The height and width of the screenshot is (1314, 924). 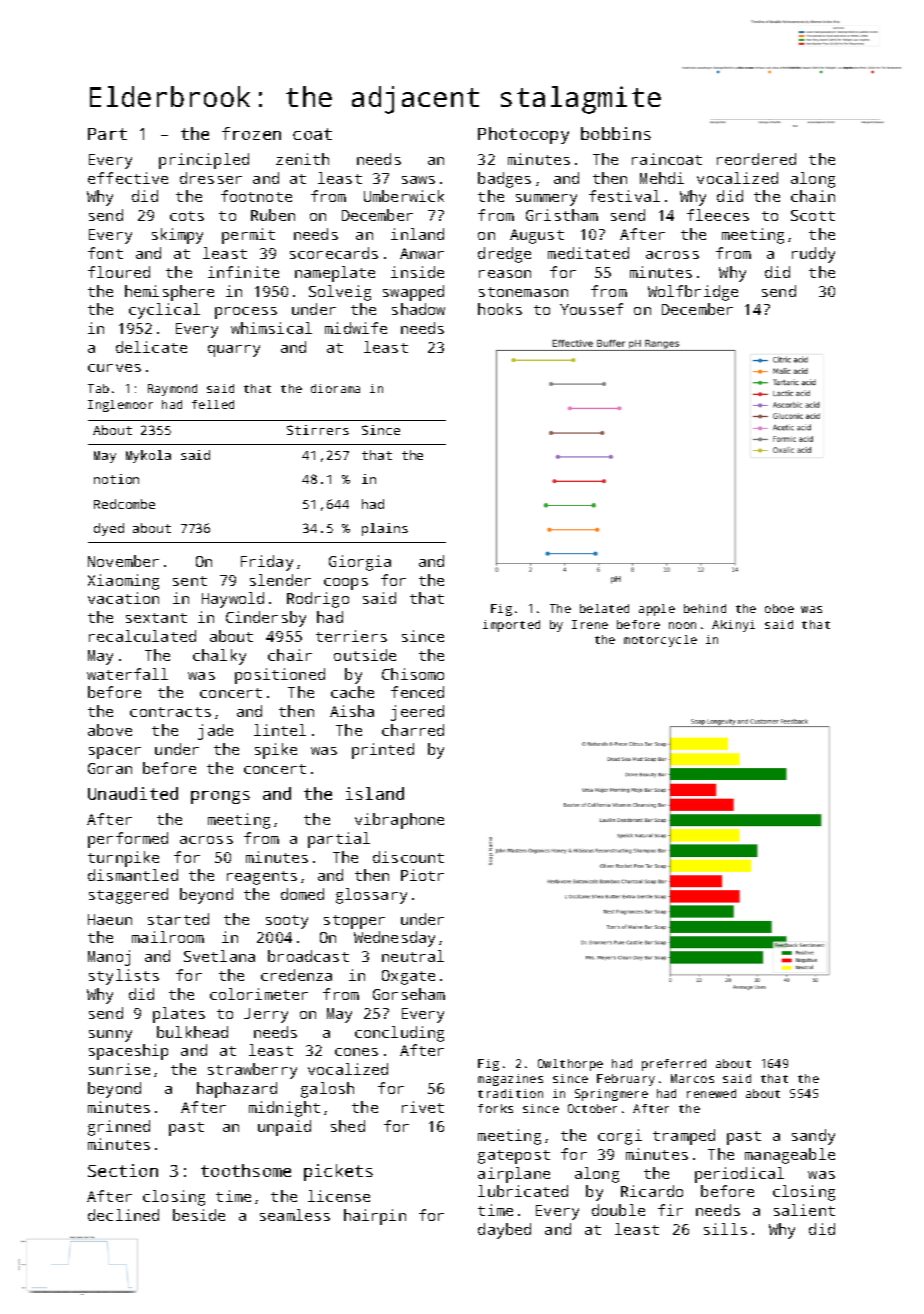 What do you see at coordinates (813, 196) in the screenshot?
I see `chain` at bounding box center [813, 196].
